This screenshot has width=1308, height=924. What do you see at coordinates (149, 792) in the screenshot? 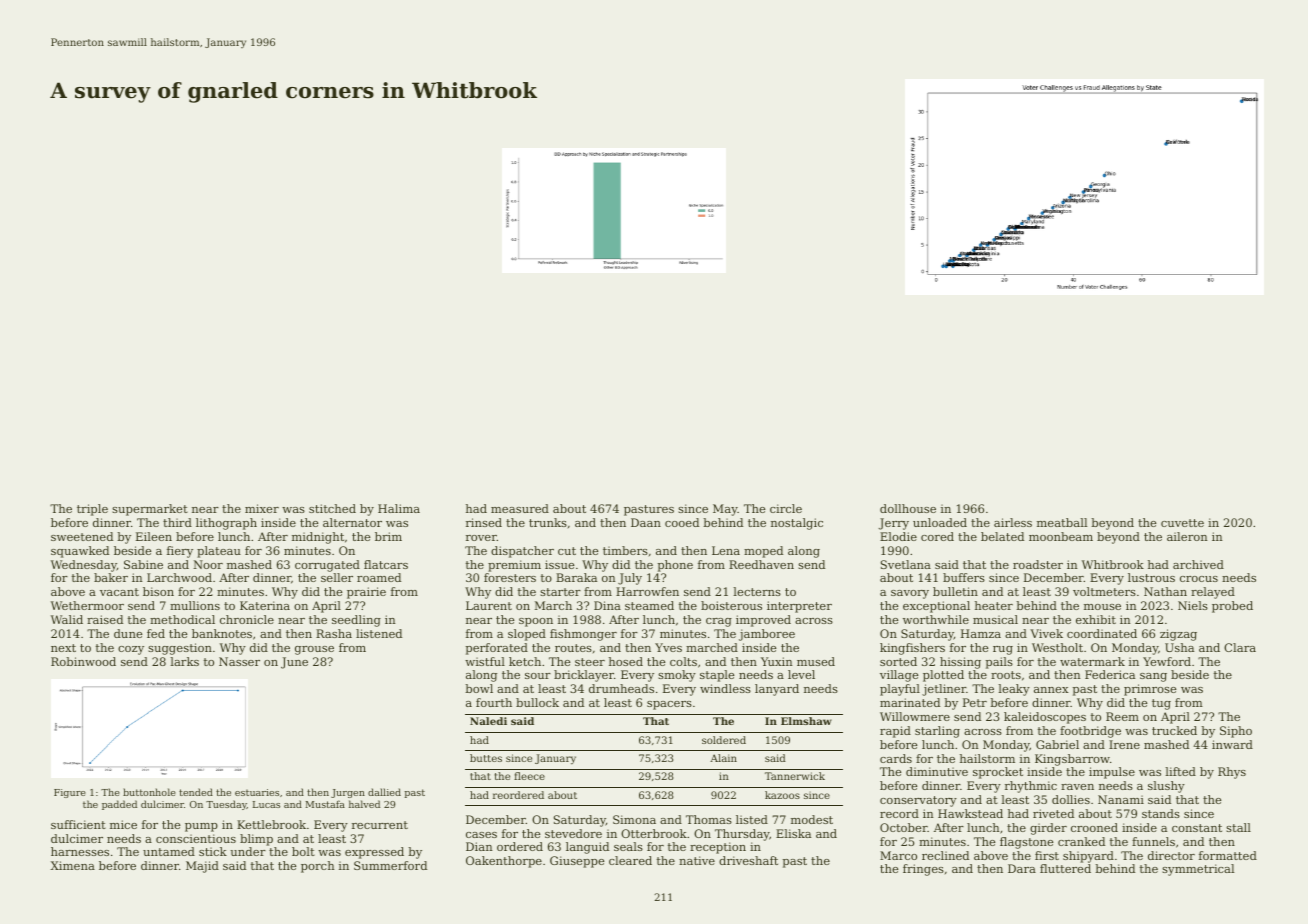
I see `buttonhole` at bounding box center [149, 792].
